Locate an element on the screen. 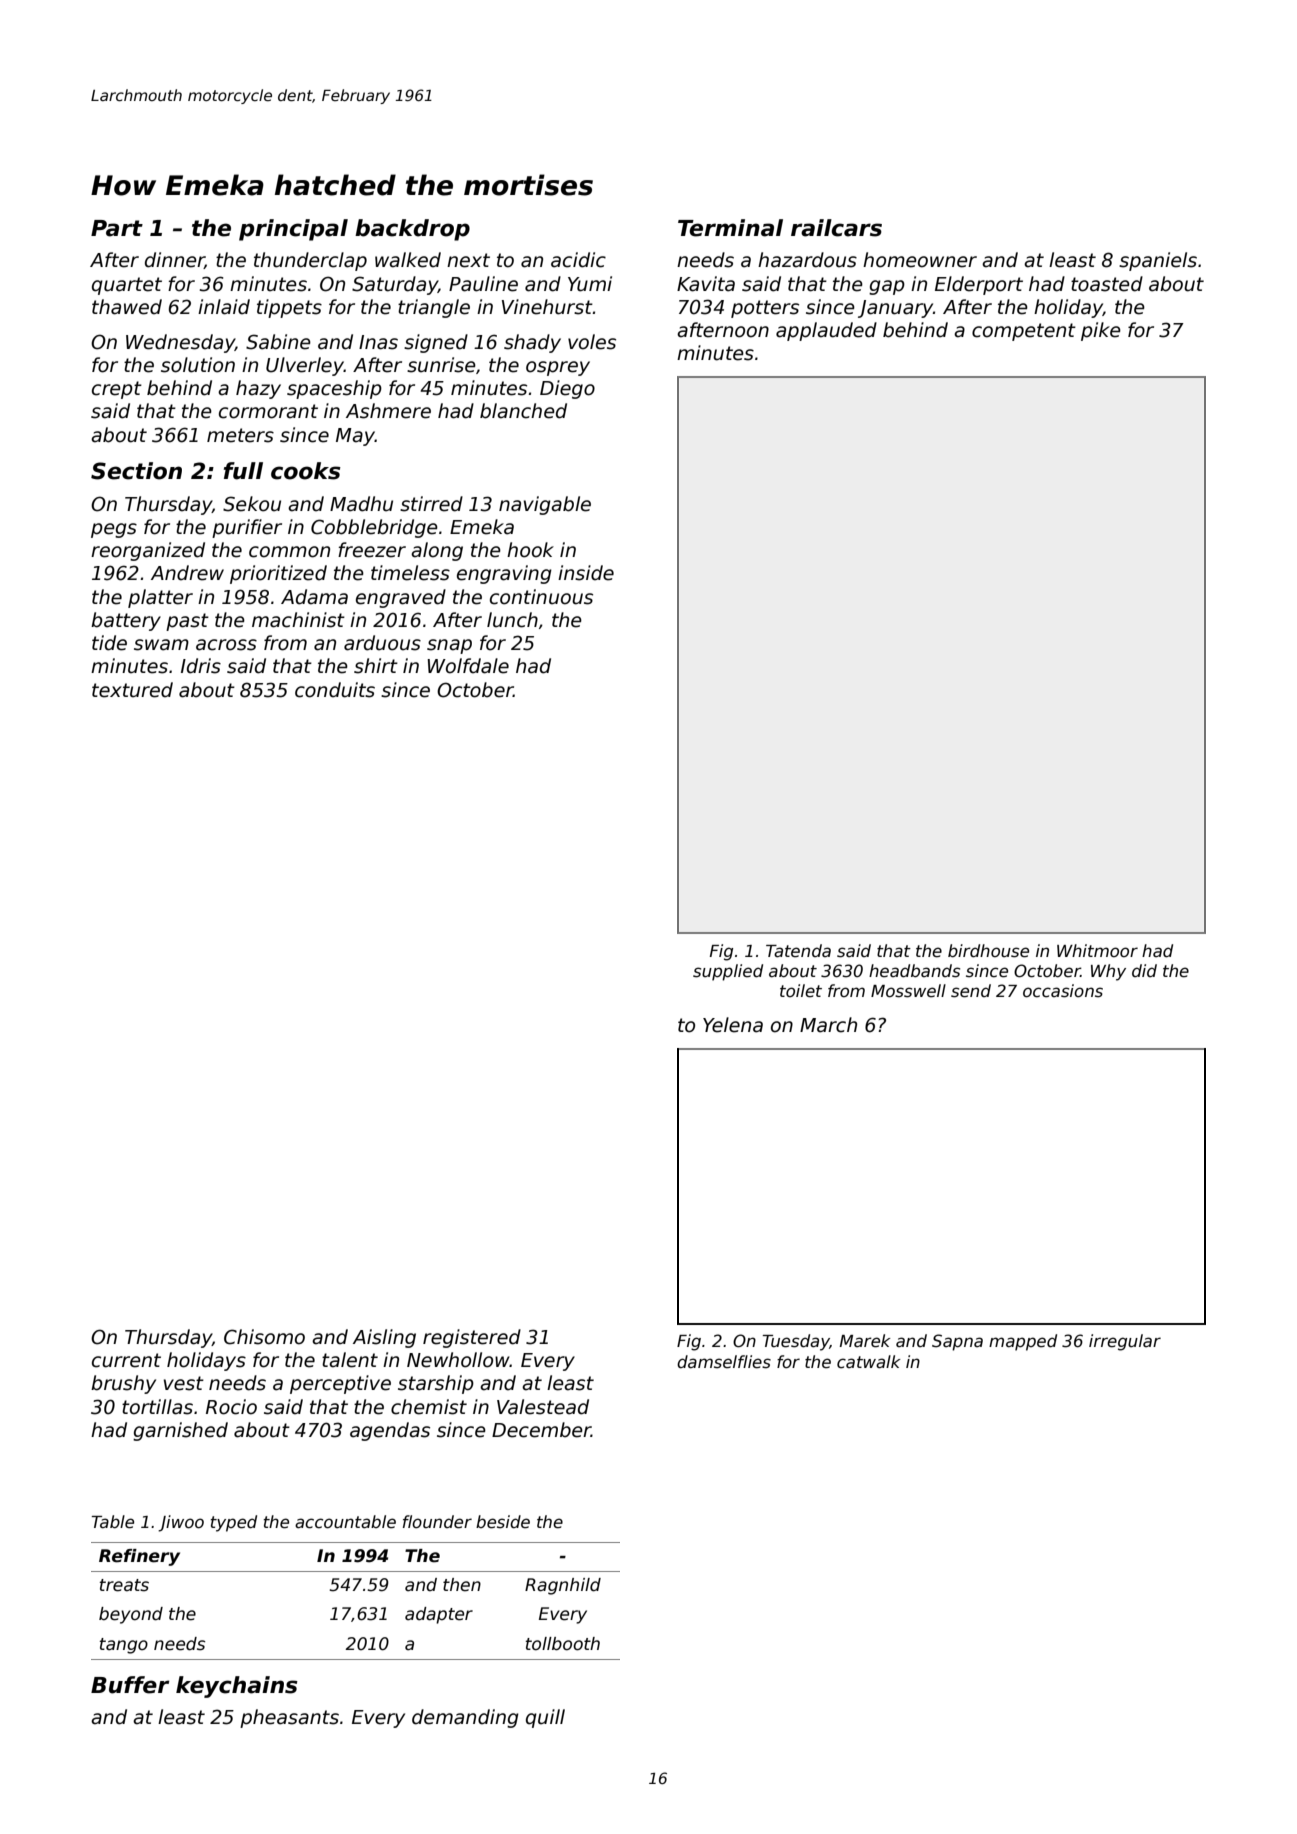 The width and height of the screenshot is (1297, 1834). spaniels is located at coordinates (1158, 261).
